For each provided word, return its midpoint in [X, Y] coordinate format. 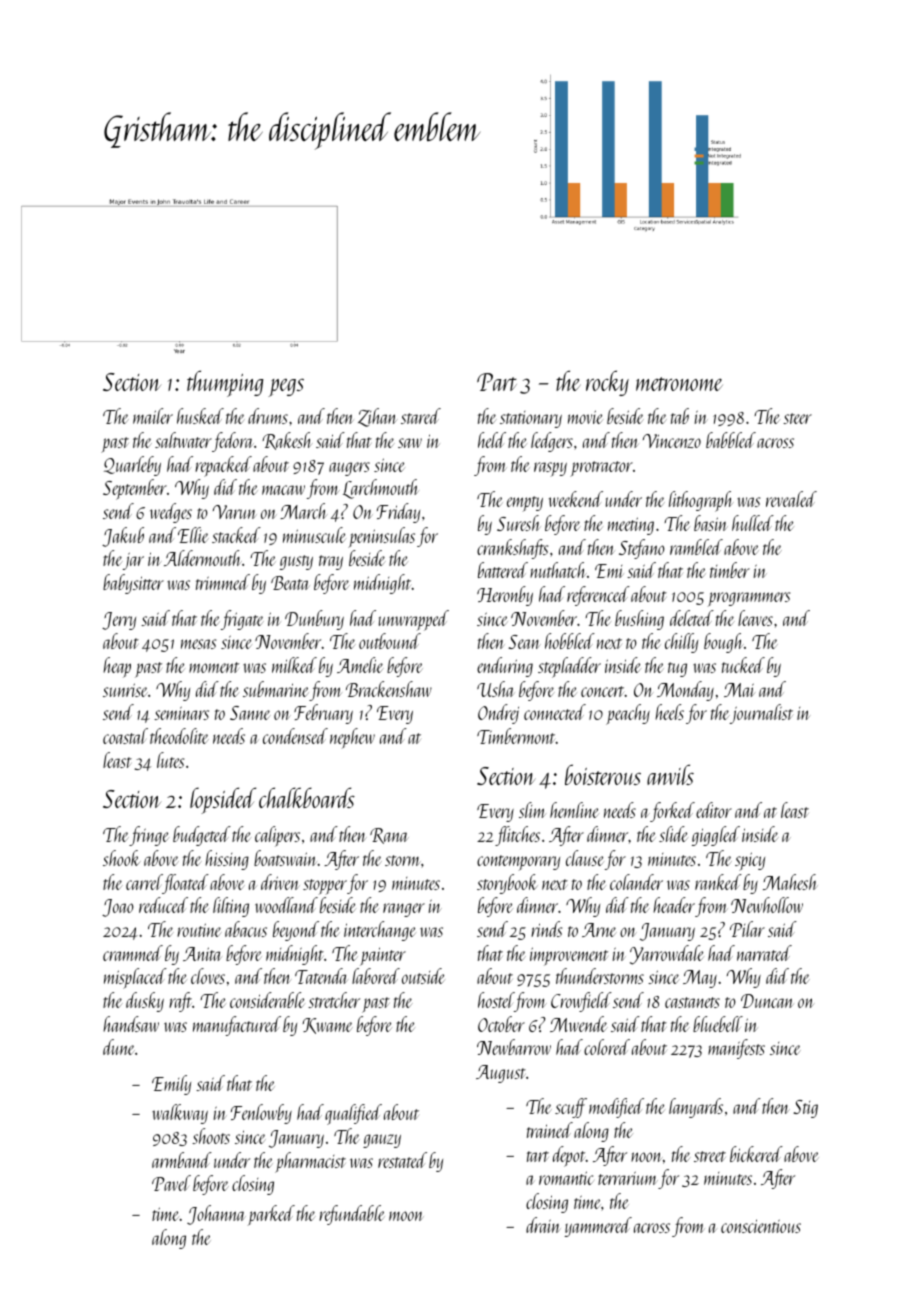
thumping [225, 383]
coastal [125, 736]
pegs [286, 388]
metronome [679, 384]
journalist [761, 714]
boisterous [603, 774]
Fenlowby [261, 1114]
